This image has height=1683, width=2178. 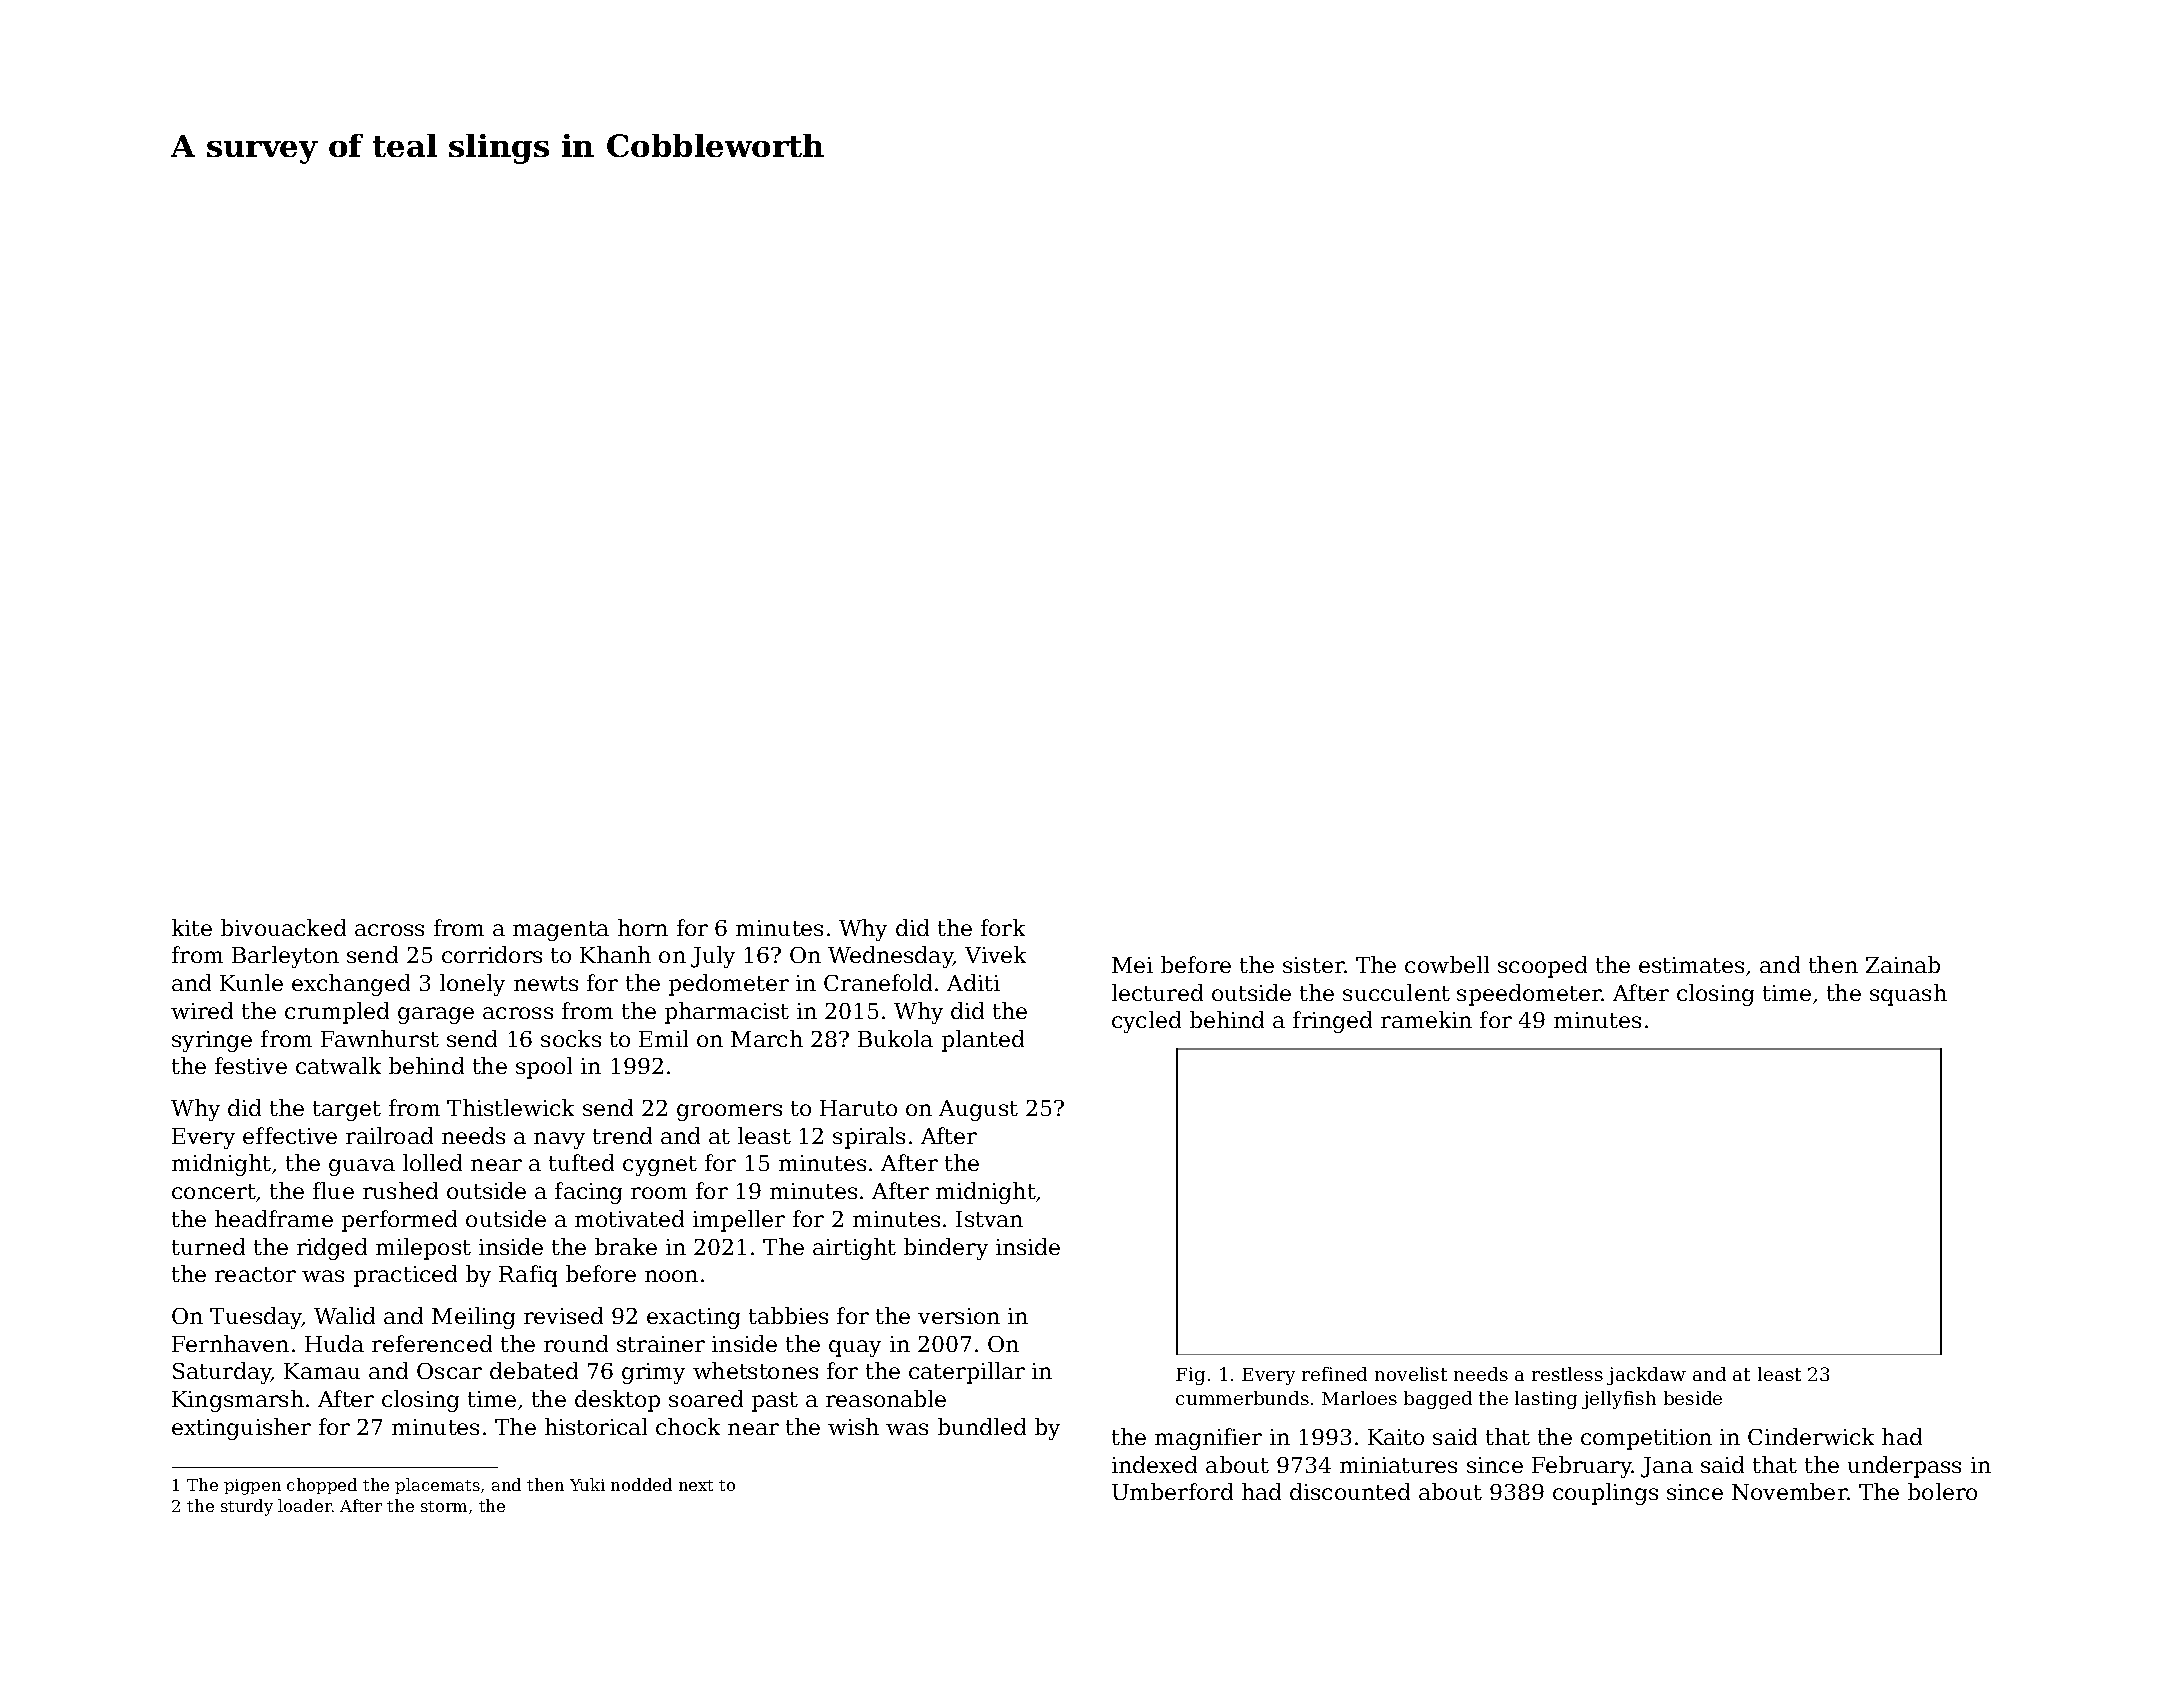 What do you see at coordinates (1172, 1491) in the image?
I see `Umberford` at bounding box center [1172, 1491].
